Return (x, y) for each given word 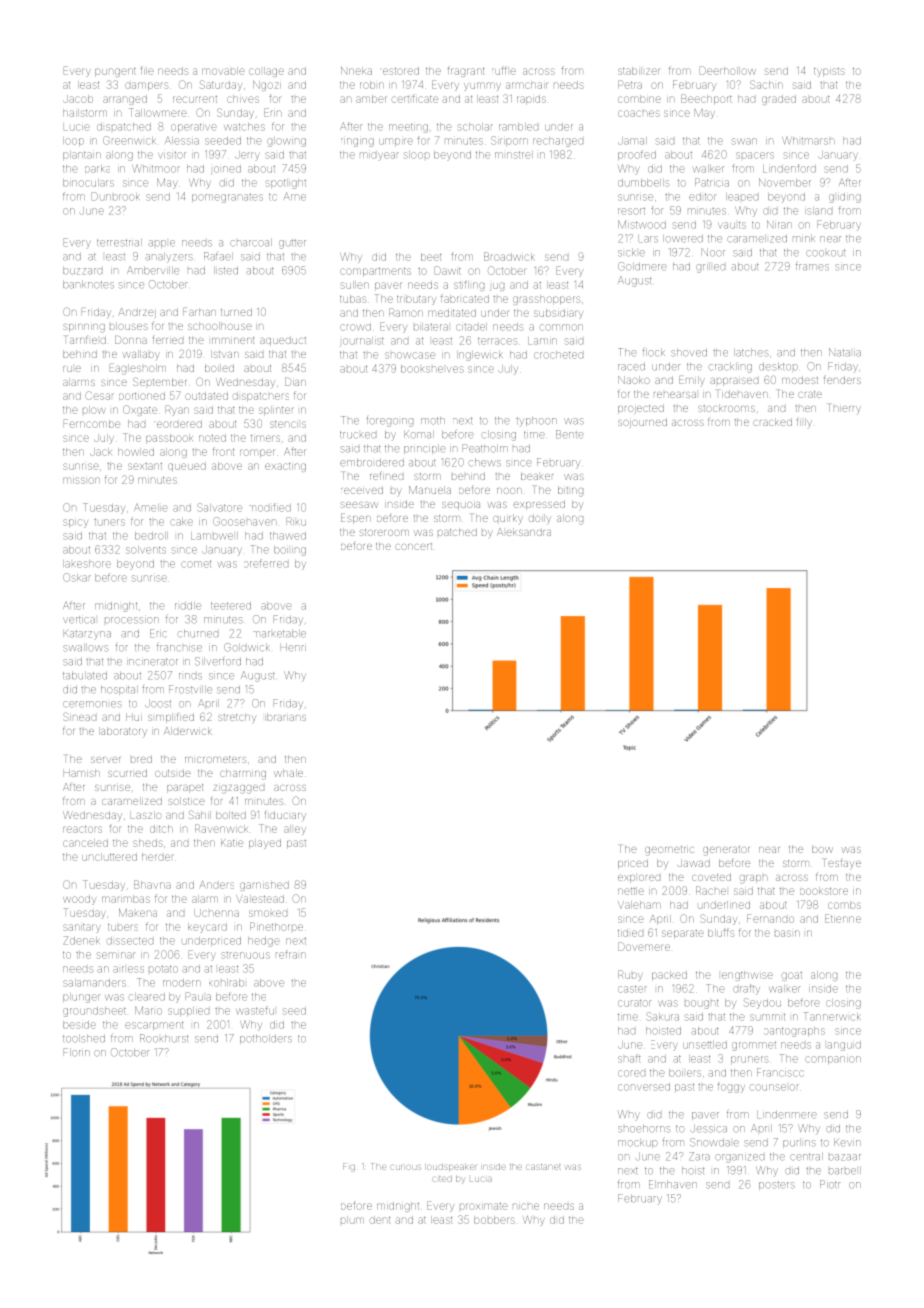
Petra (630, 84)
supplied (188, 1011)
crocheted (558, 355)
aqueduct (283, 341)
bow (822, 849)
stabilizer (638, 71)
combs (844, 905)
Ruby (630, 975)
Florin (77, 1052)
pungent (115, 72)
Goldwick (247, 647)
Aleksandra (524, 532)
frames (812, 267)
